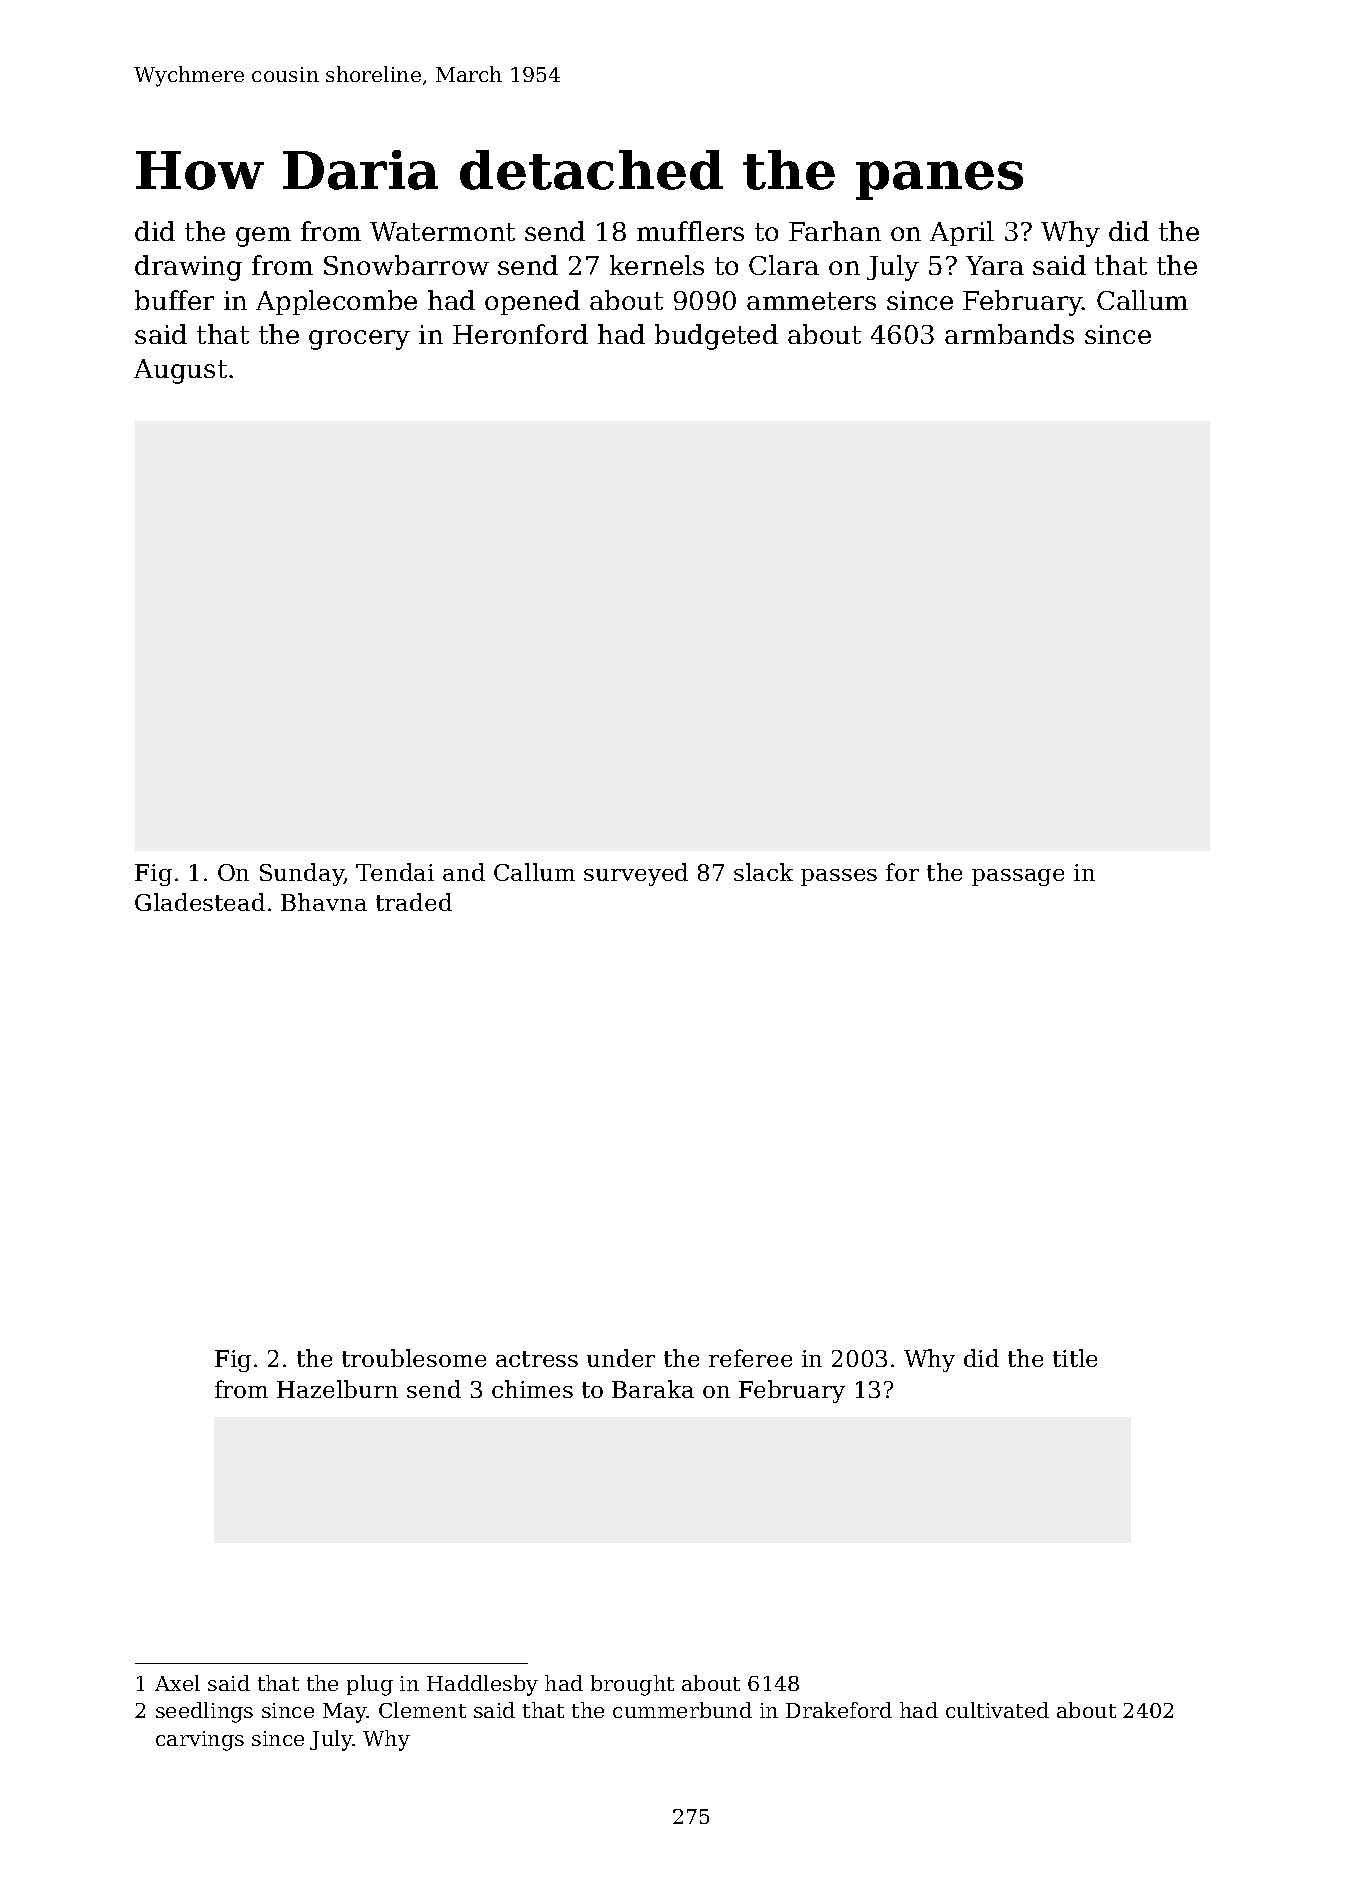 The image size is (1345, 1902). What do you see at coordinates (1075, 1358) in the screenshot?
I see `title` at bounding box center [1075, 1358].
